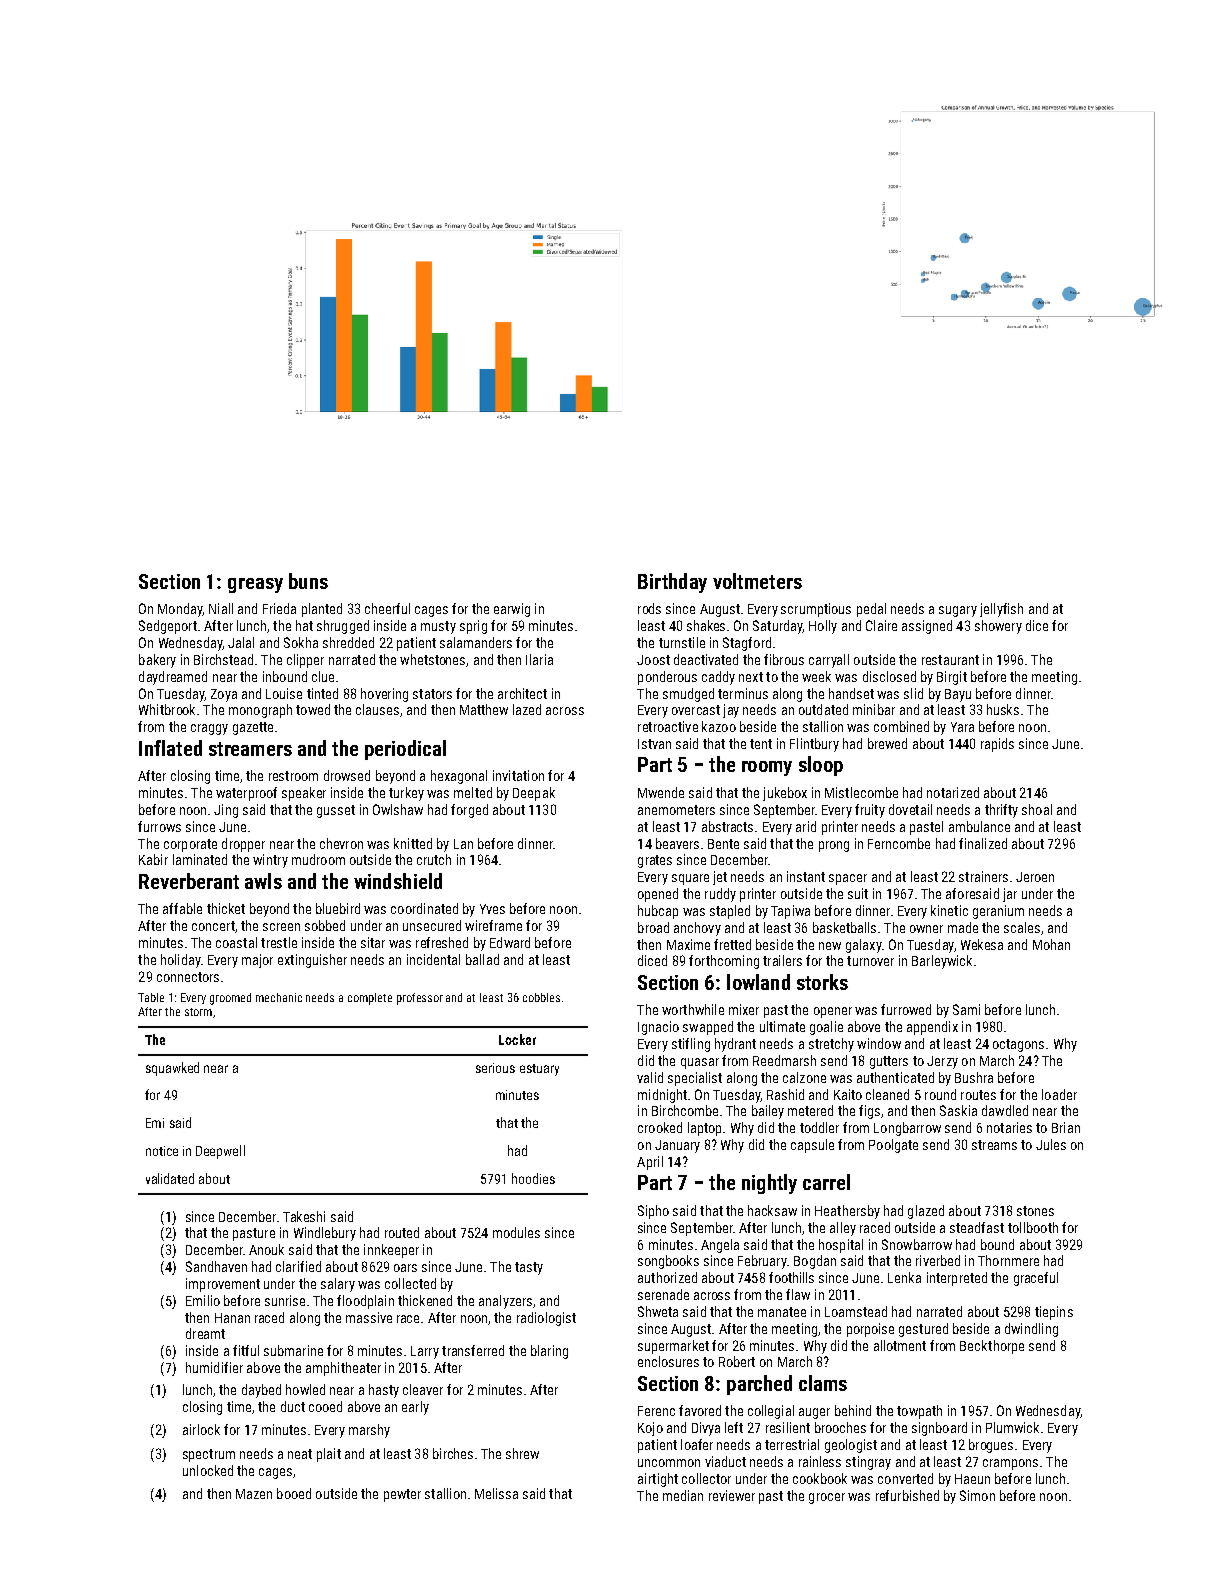 Image resolution: width=1225 pixels, height=1586 pixels. I want to click on brogues, so click(991, 1446).
